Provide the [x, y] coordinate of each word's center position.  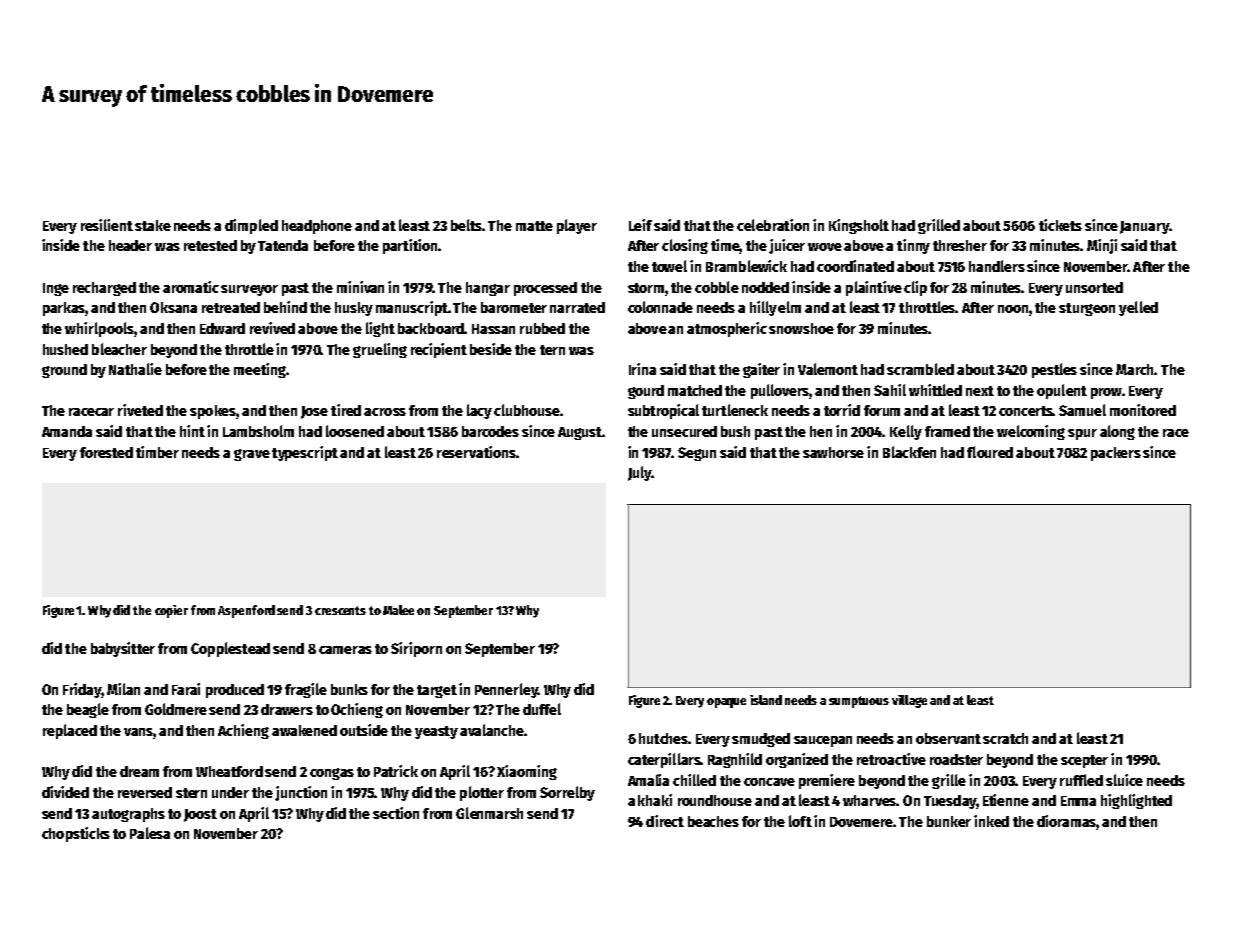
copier [171, 611]
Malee [398, 610]
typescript [305, 453]
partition [410, 246]
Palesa [150, 833]
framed [947, 431]
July [639, 473]
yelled [1138, 308]
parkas [64, 309]
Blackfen [909, 452]
